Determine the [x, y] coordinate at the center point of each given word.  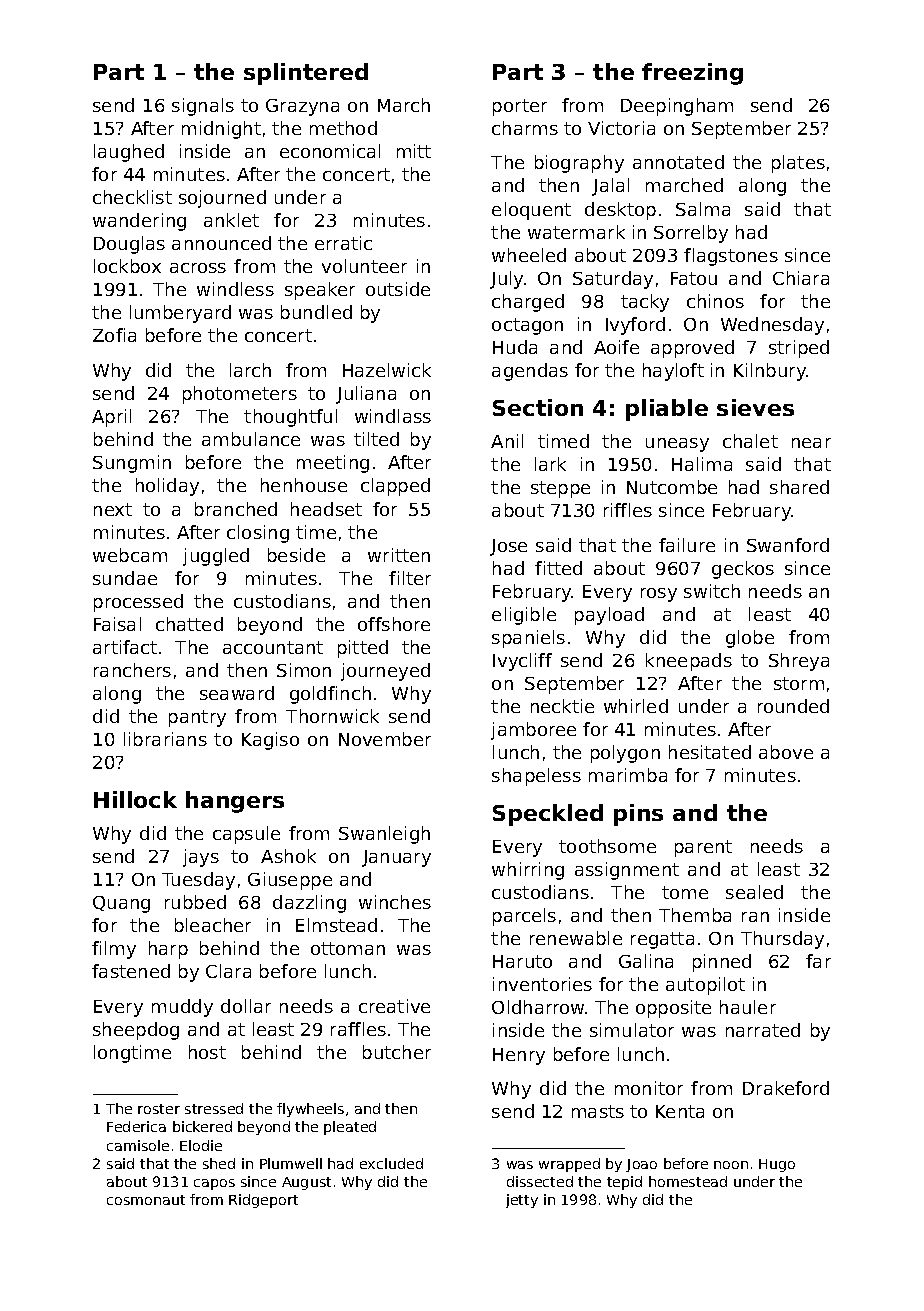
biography [579, 164]
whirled [636, 706]
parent [703, 848]
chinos [715, 301]
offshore [394, 624]
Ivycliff [522, 662]
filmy [114, 950]
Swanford [788, 545]
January [396, 858]
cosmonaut [146, 1200]
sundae [125, 578]
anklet [231, 220]
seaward [237, 693]
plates [798, 164]
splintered [306, 74]
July [506, 280]
